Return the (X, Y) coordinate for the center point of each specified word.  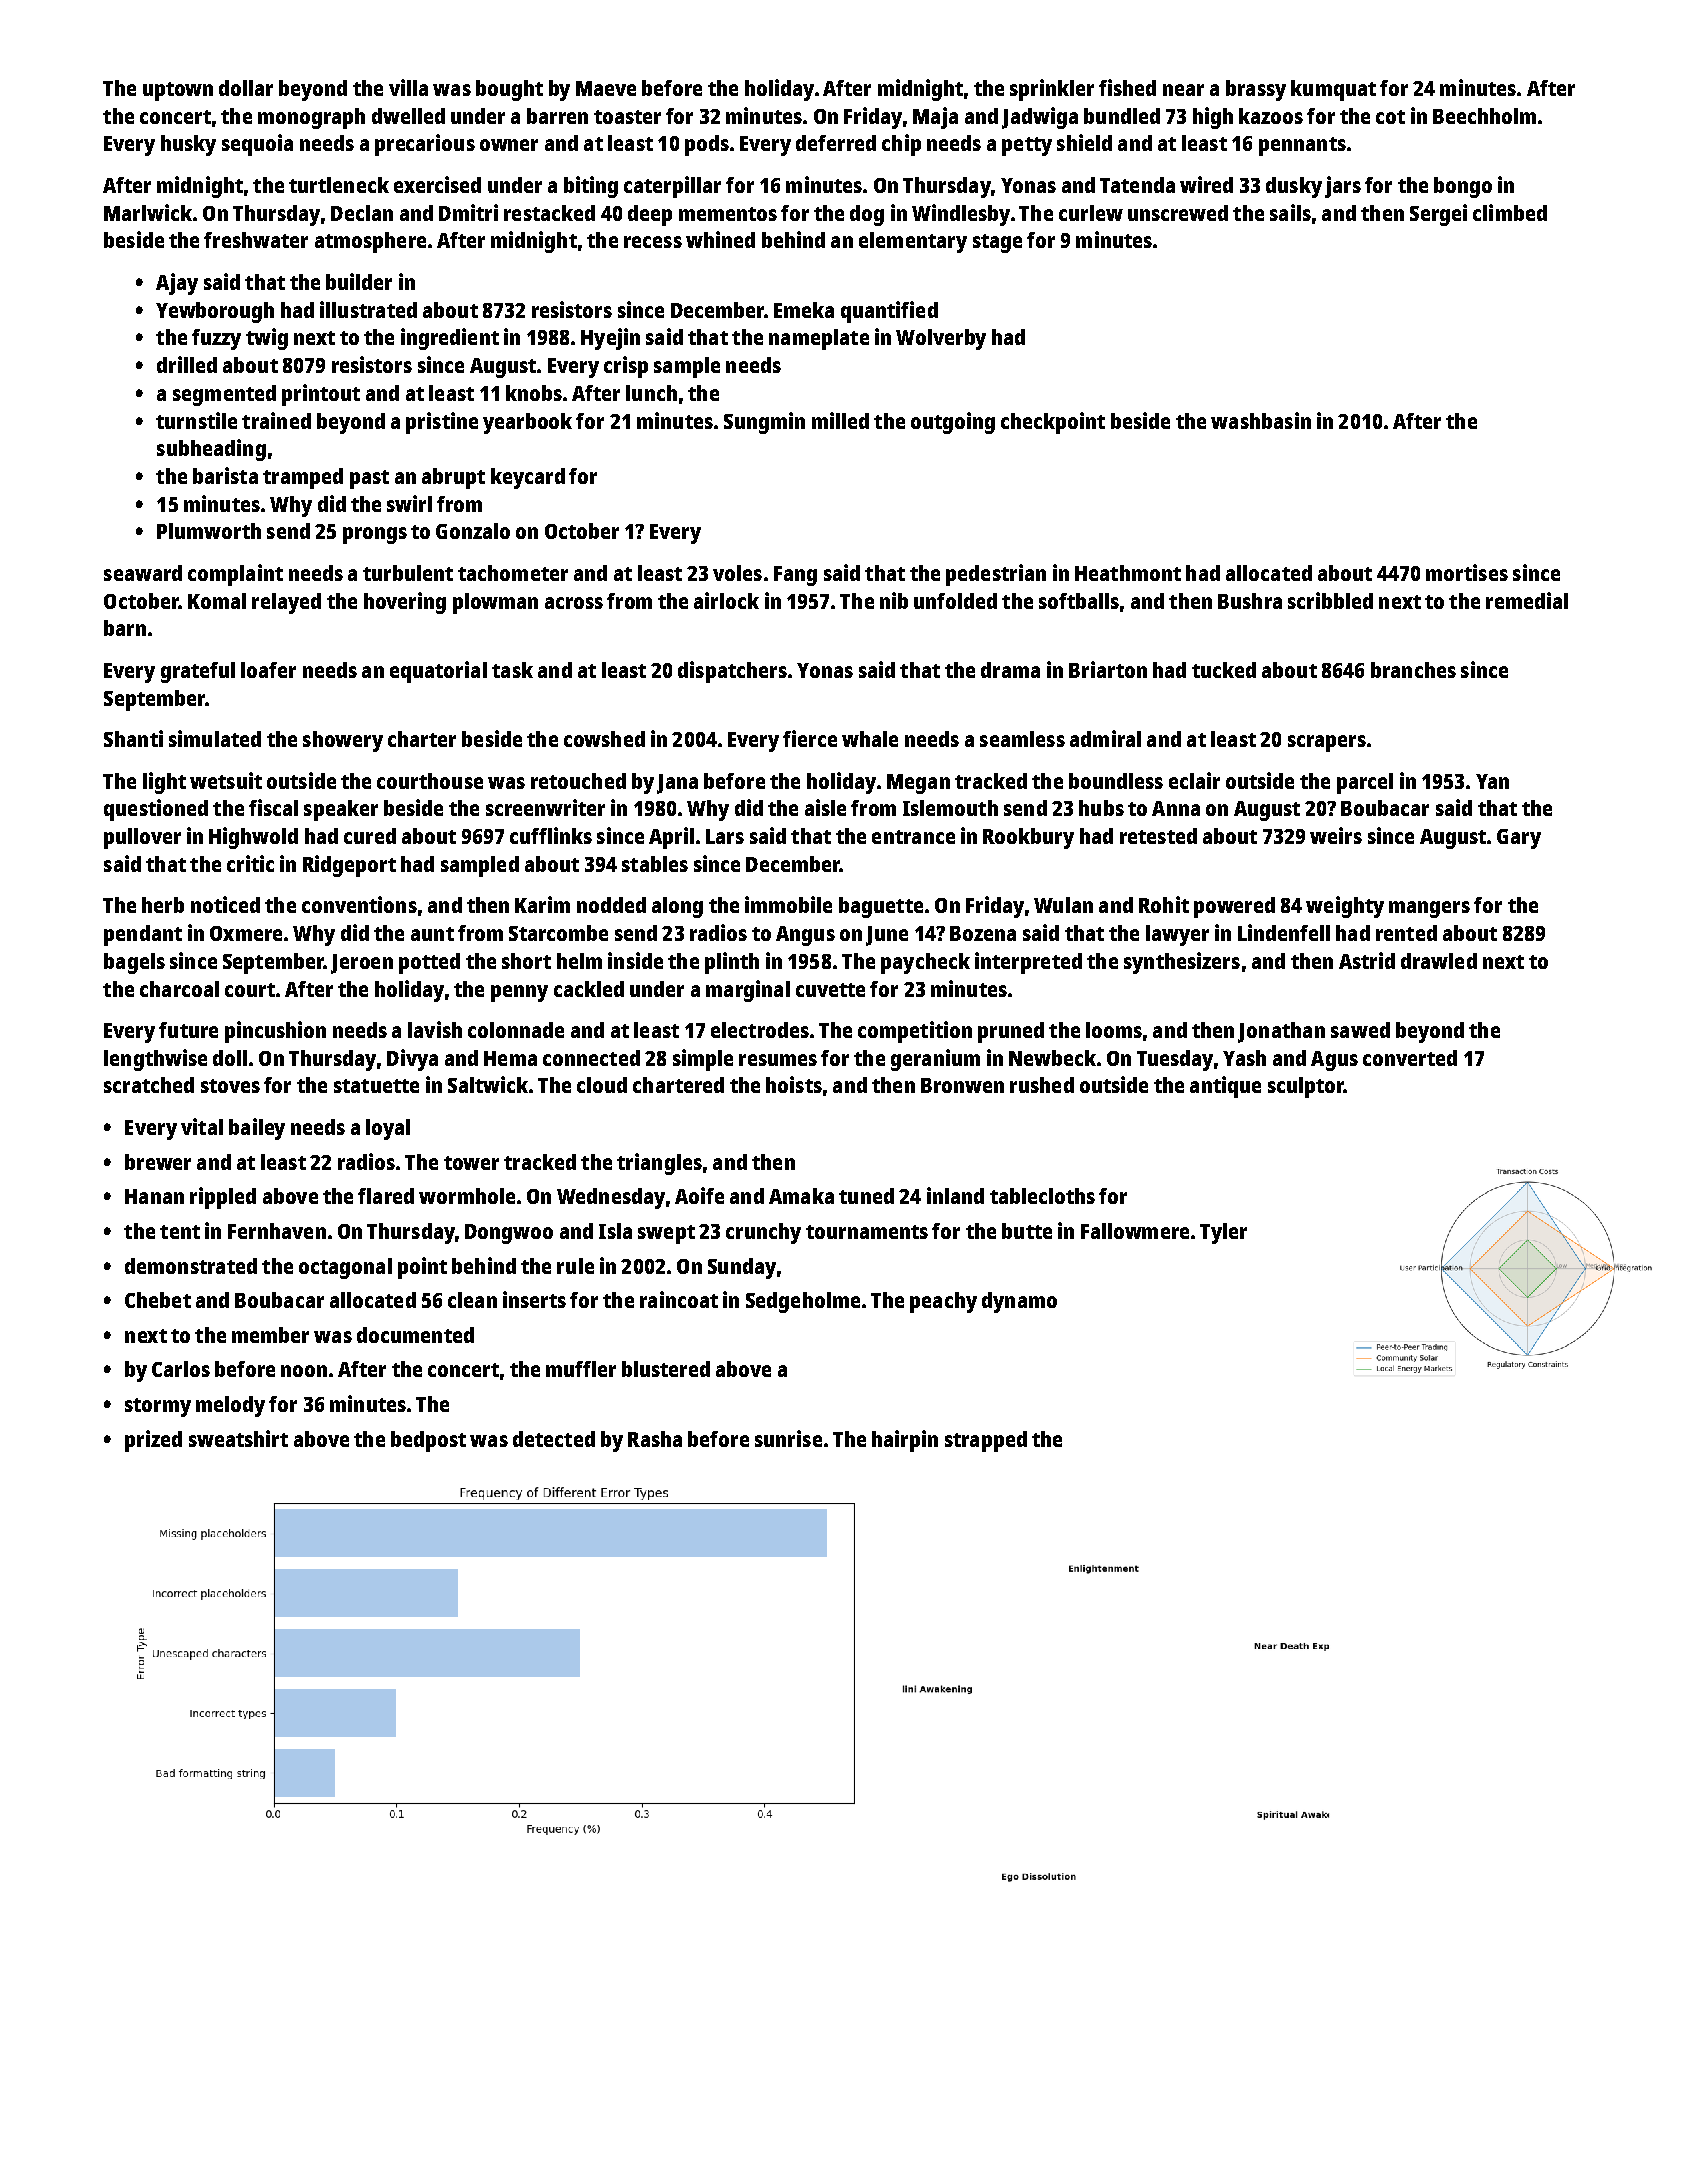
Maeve (606, 88)
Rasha (655, 1439)
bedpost (428, 1441)
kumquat (1333, 90)
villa (408, 87)
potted (429, 963)
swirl (409, 503)
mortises (1467, 572)
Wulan (1063, 905)
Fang (795, 576)
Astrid (1367, 960)
